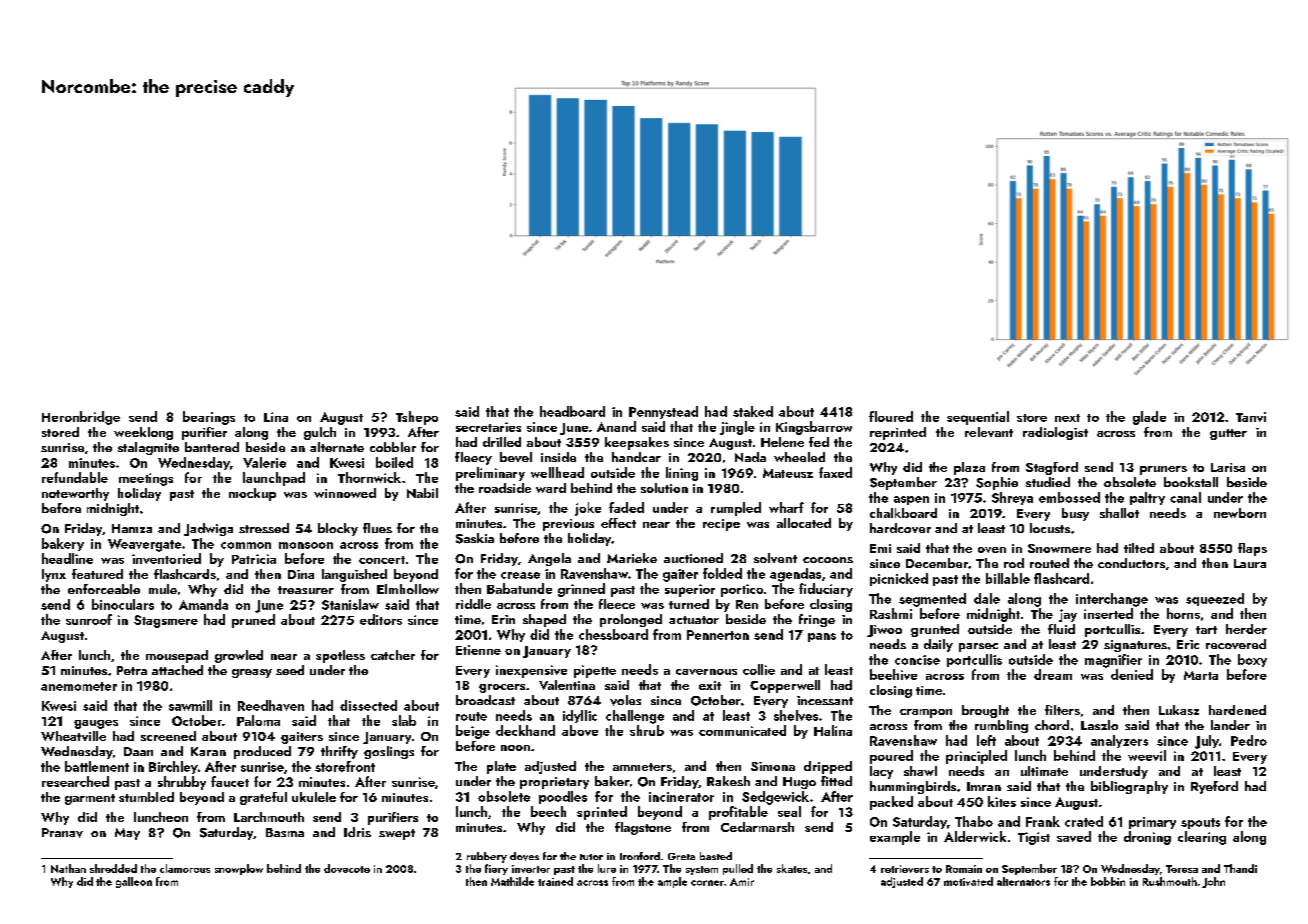 This document has height=924, width=1308. I want to click on Stagford, so click(1052, 468).
